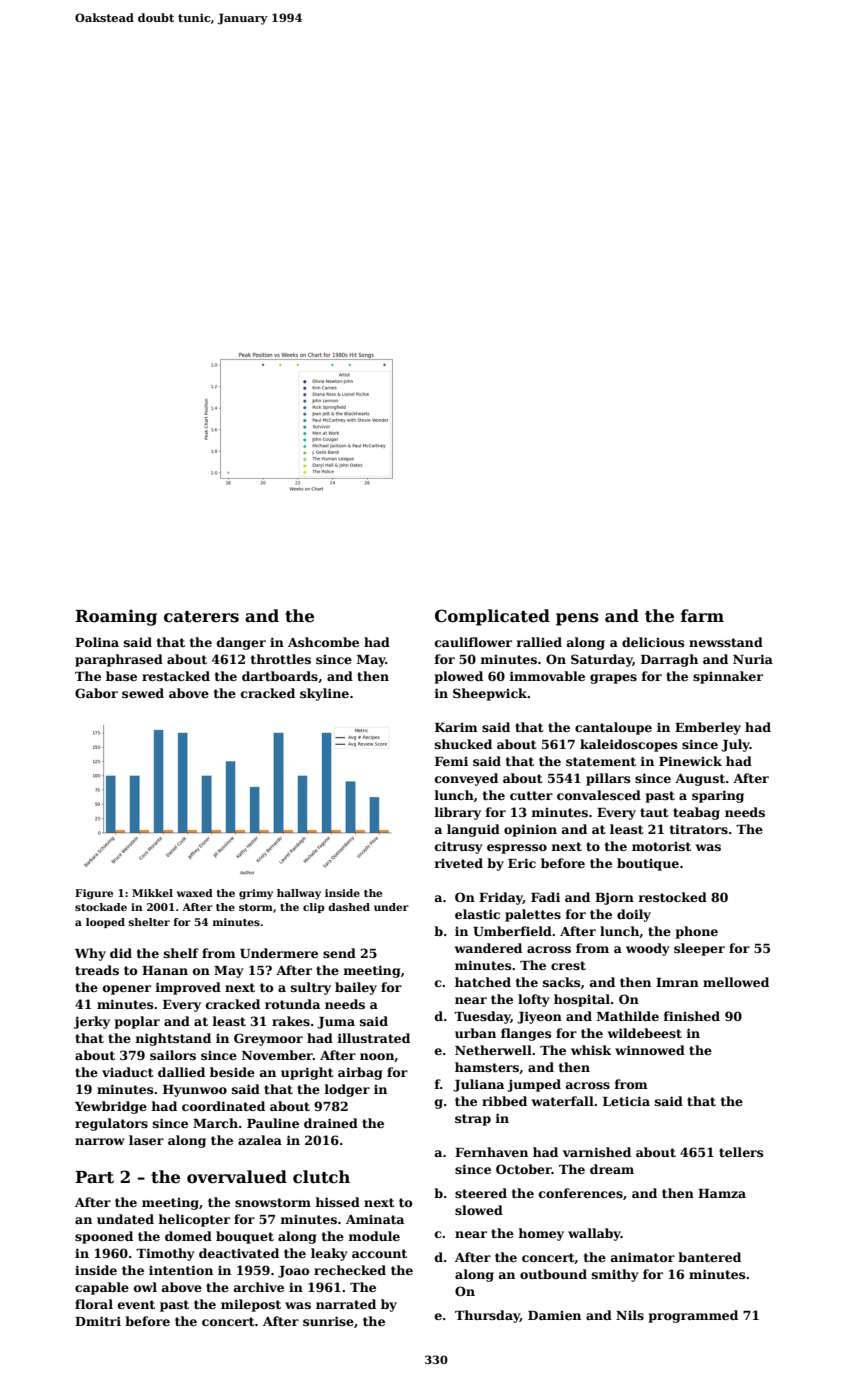 The width and height of the page is (849, 1400). I want to click on Darragh, so click(669, 660).
